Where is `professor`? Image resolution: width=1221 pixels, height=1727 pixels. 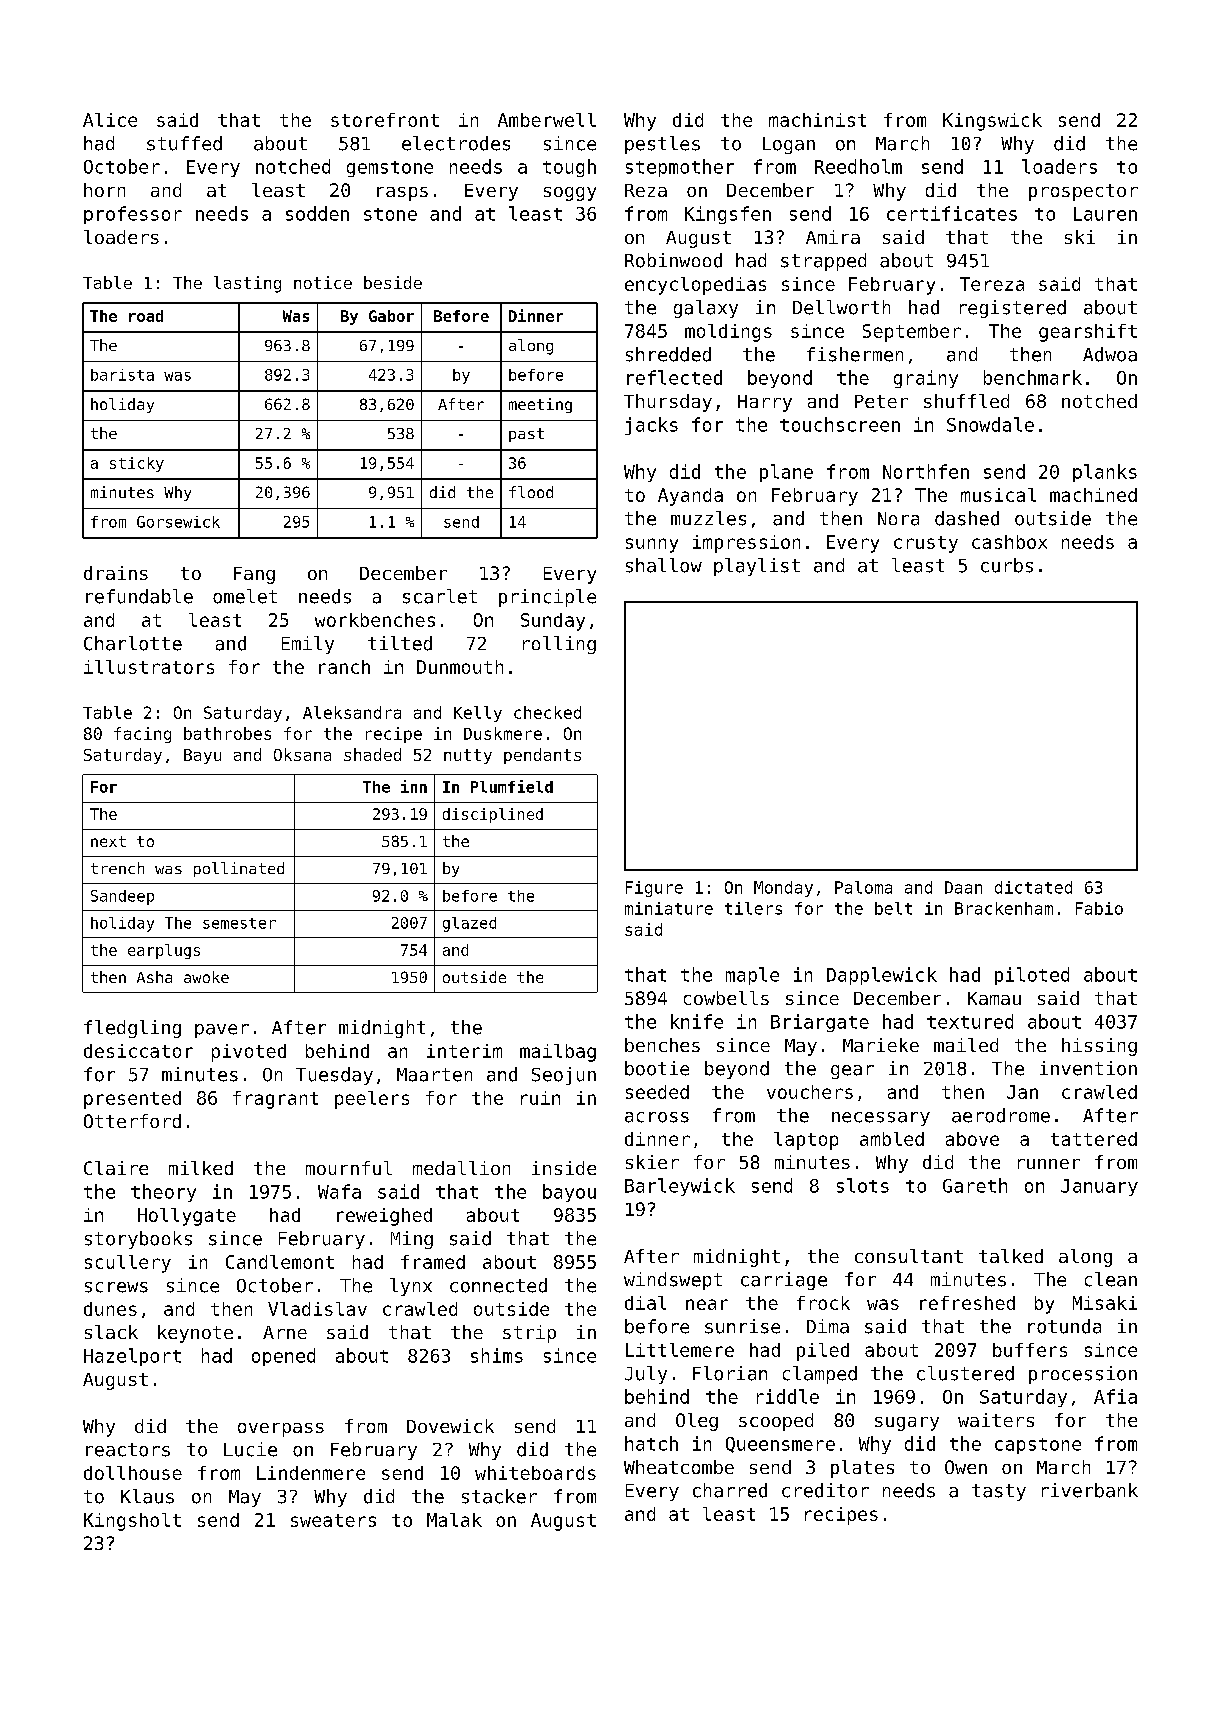 professor is located at coordinates (133, 215).
